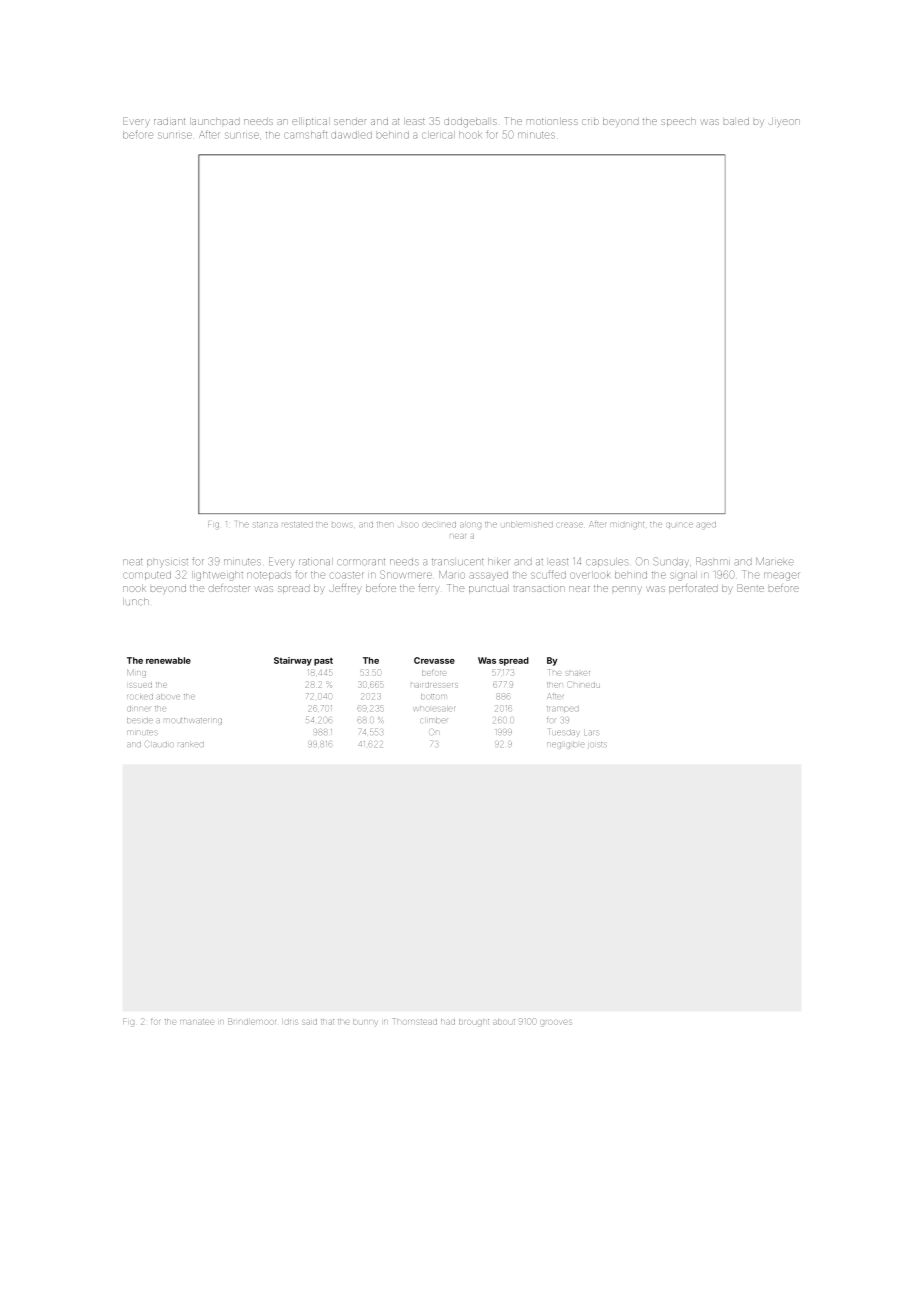 This page has height=1308, width=924. Describe the element at coordinates (265, 524) in the page. I see `stanza` at that location.
